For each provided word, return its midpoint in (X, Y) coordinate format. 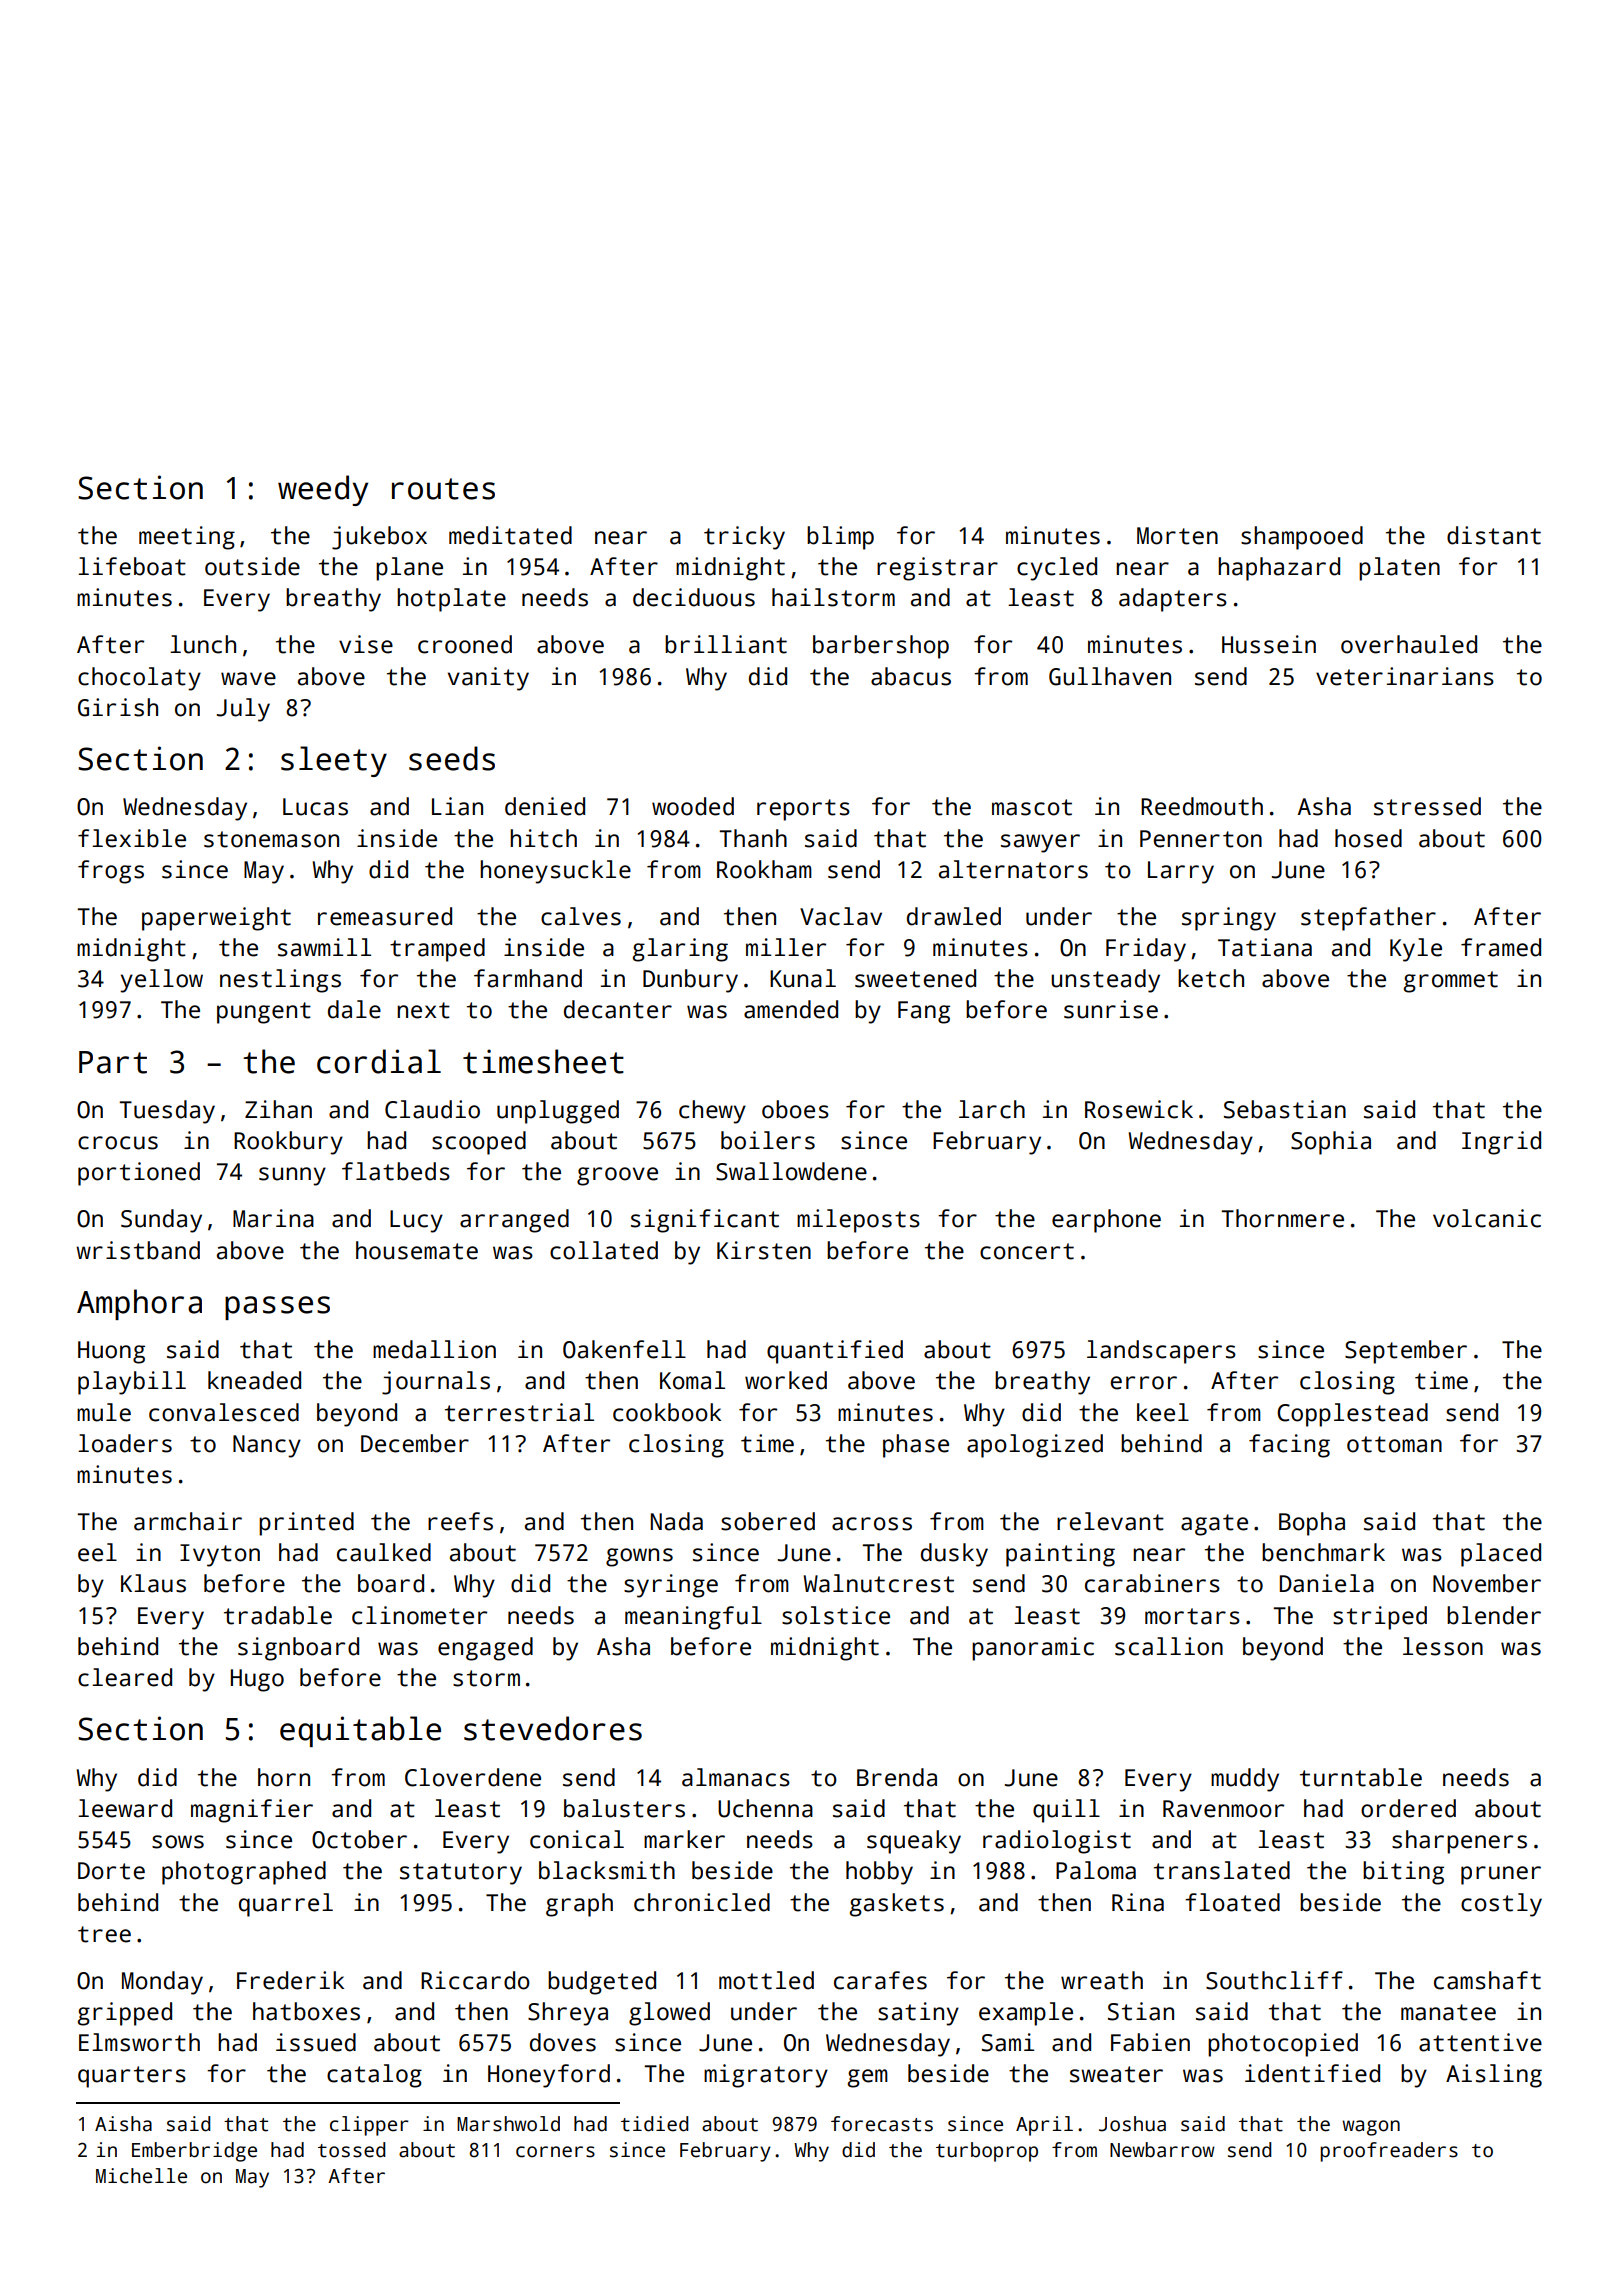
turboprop (987, 2152)
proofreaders (1389, 2152)
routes (443, 489)
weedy (323, 490)
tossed (351, 2150)
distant (1494, 535)
